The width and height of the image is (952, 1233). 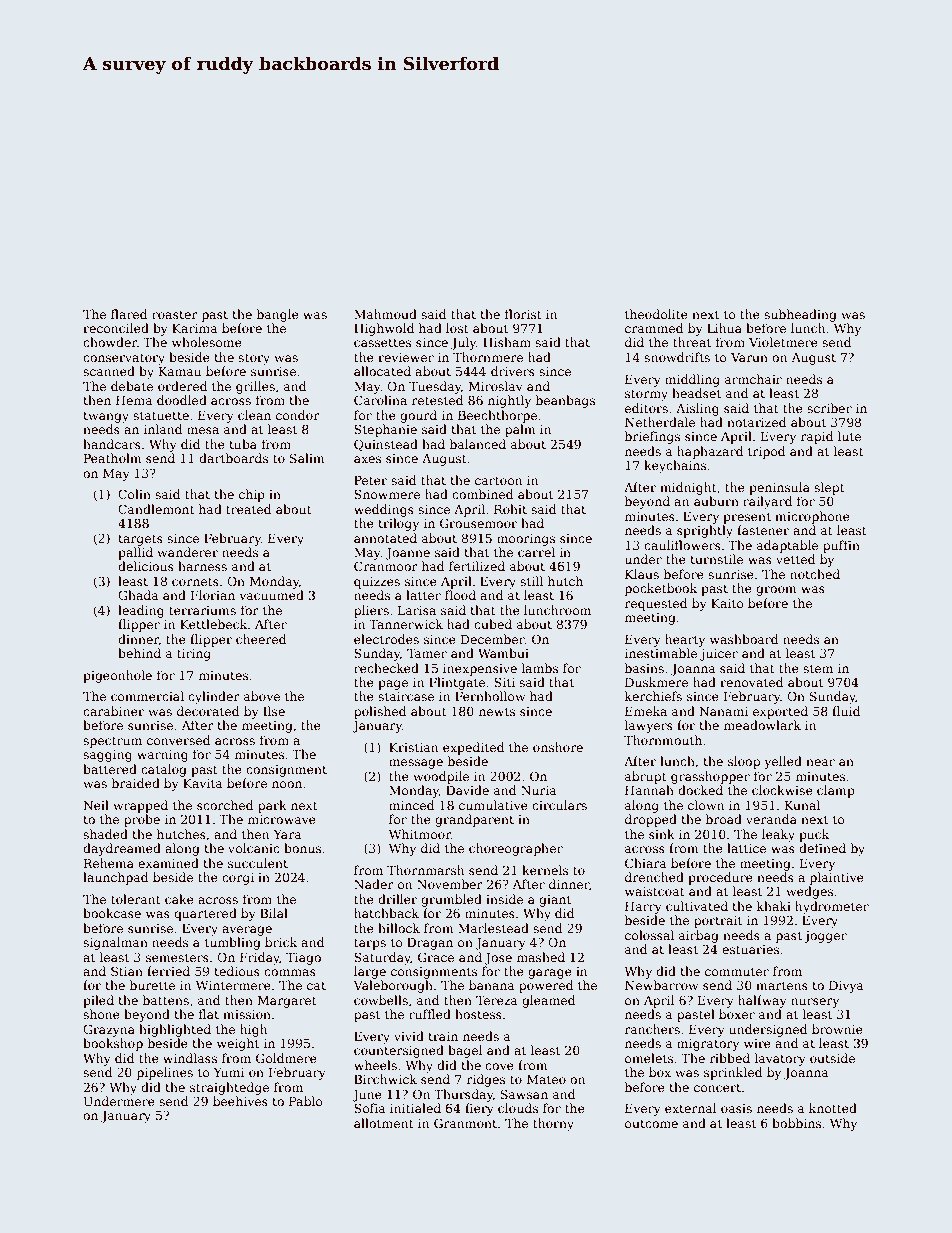 I want to click on Mahmoud, so click(x=385, y=314).
